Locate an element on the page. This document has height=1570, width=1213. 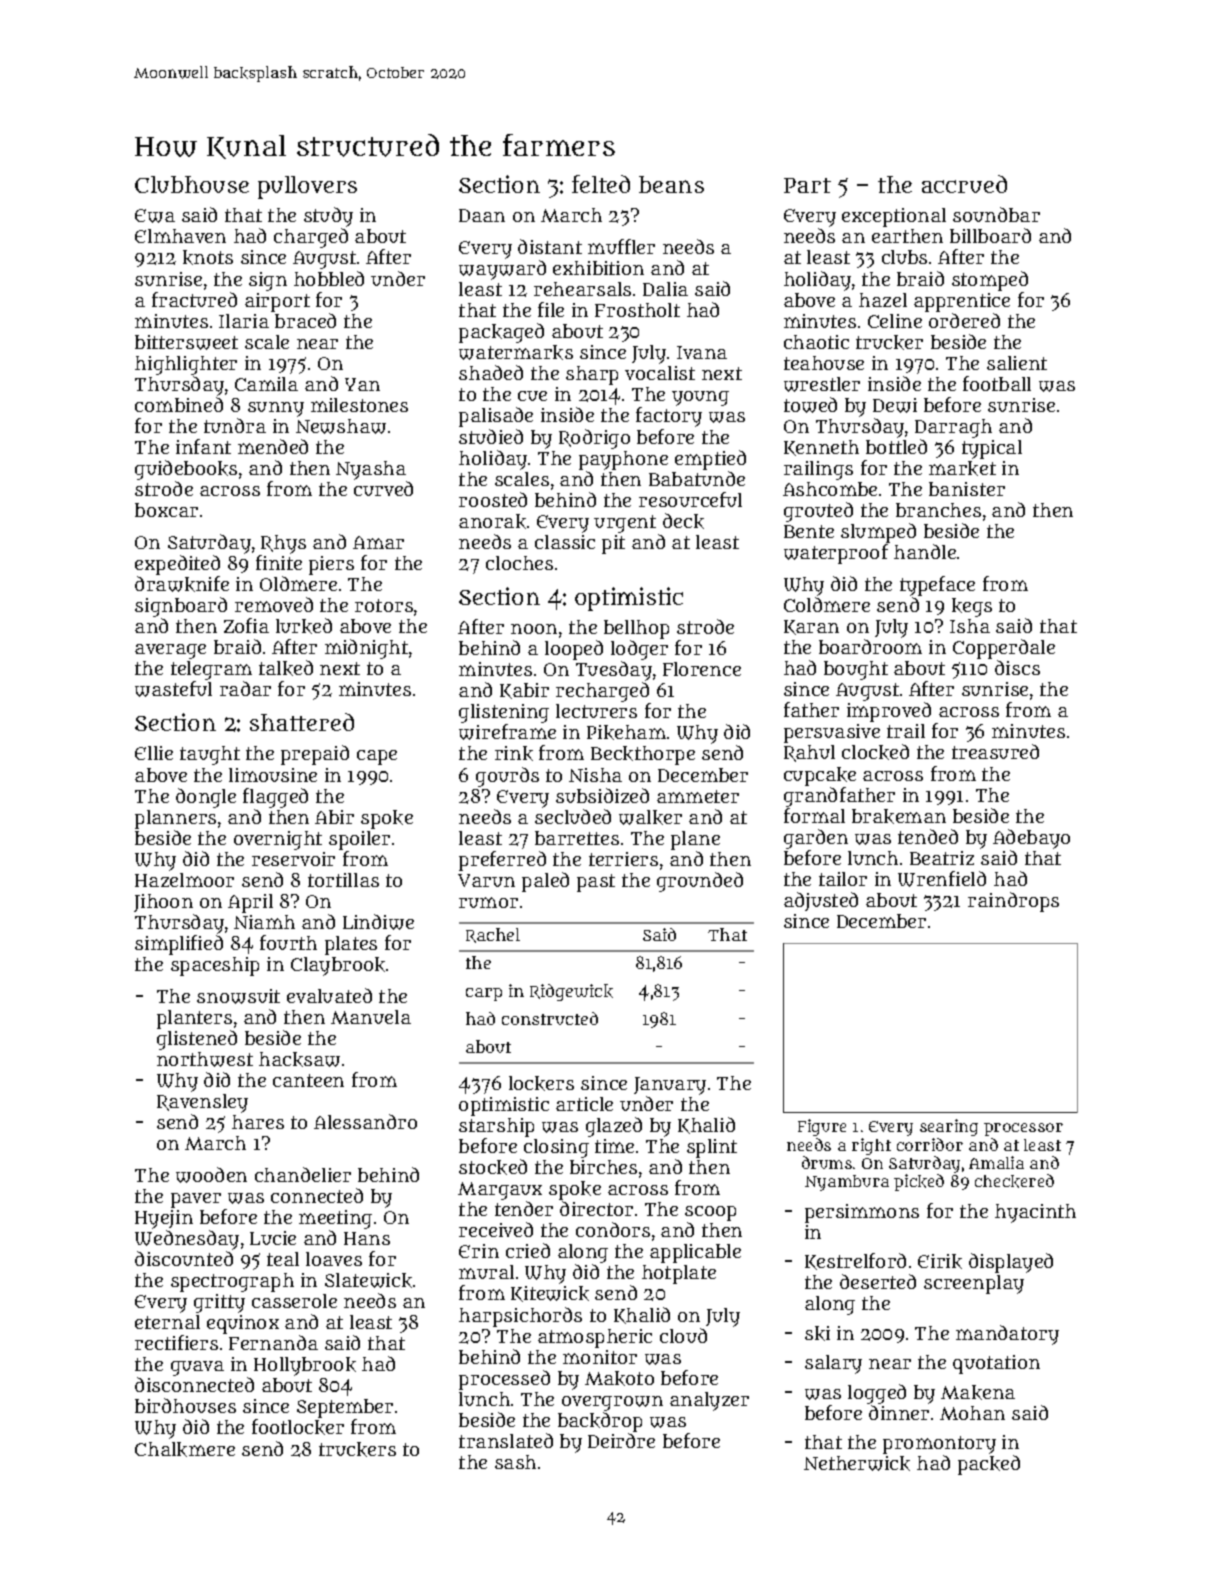
clubs is located at coordinates (904, 257).
